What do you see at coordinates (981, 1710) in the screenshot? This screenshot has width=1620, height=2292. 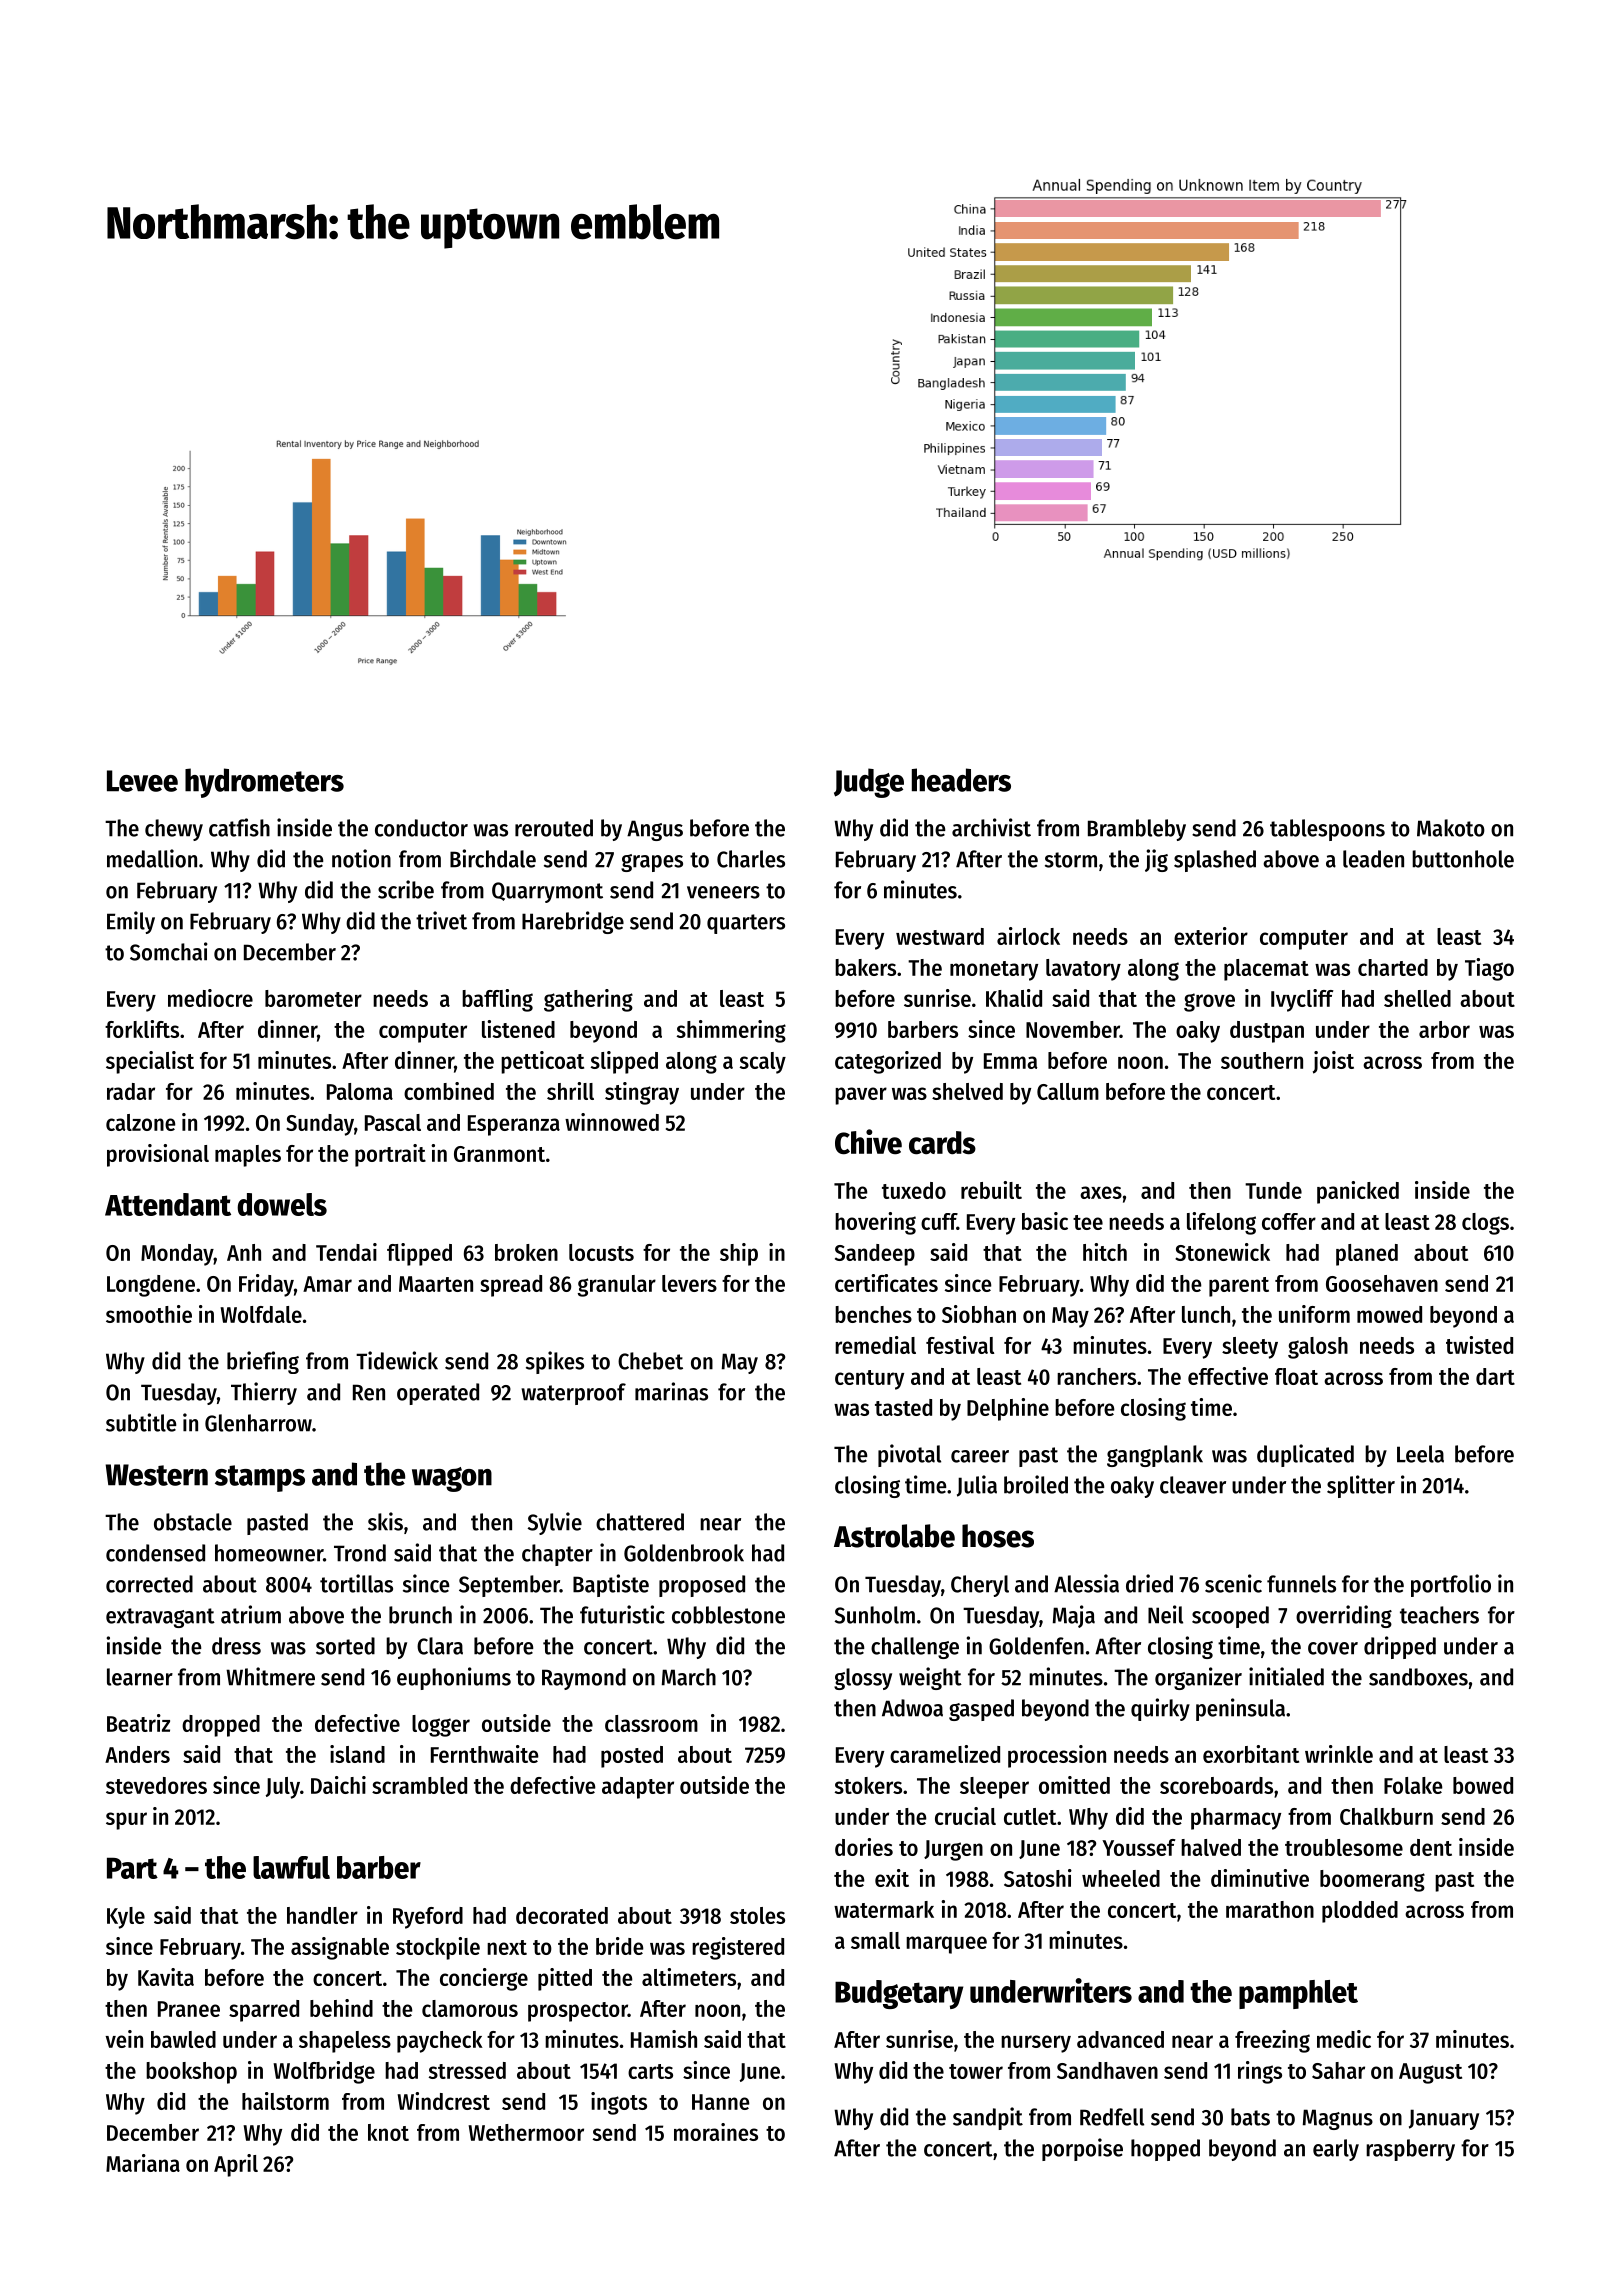 I see `gasped` at bounding box center [981, 1710].
